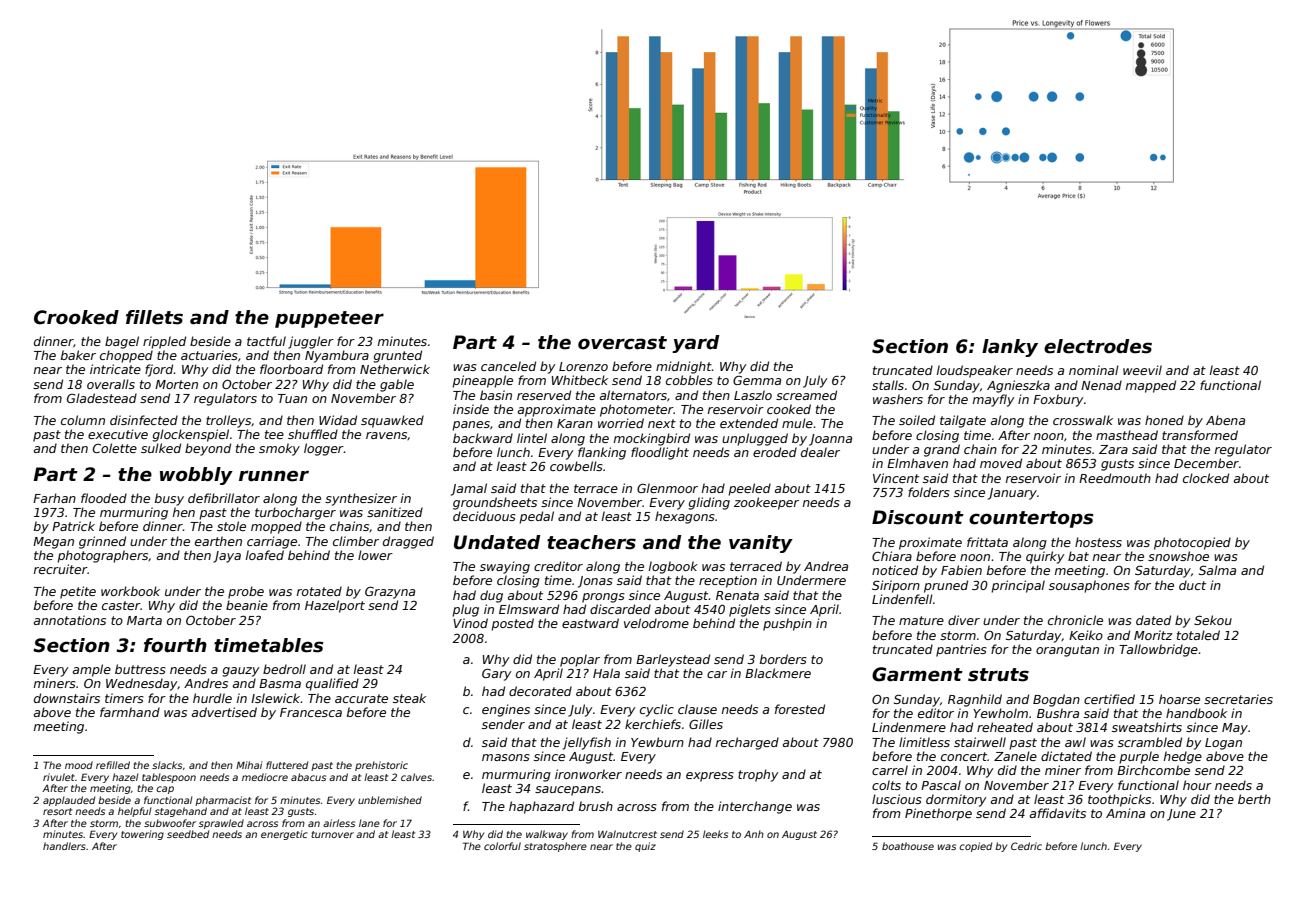 This image has width=1308, height=924. I want to click on downstairs, so click(67, 698).
